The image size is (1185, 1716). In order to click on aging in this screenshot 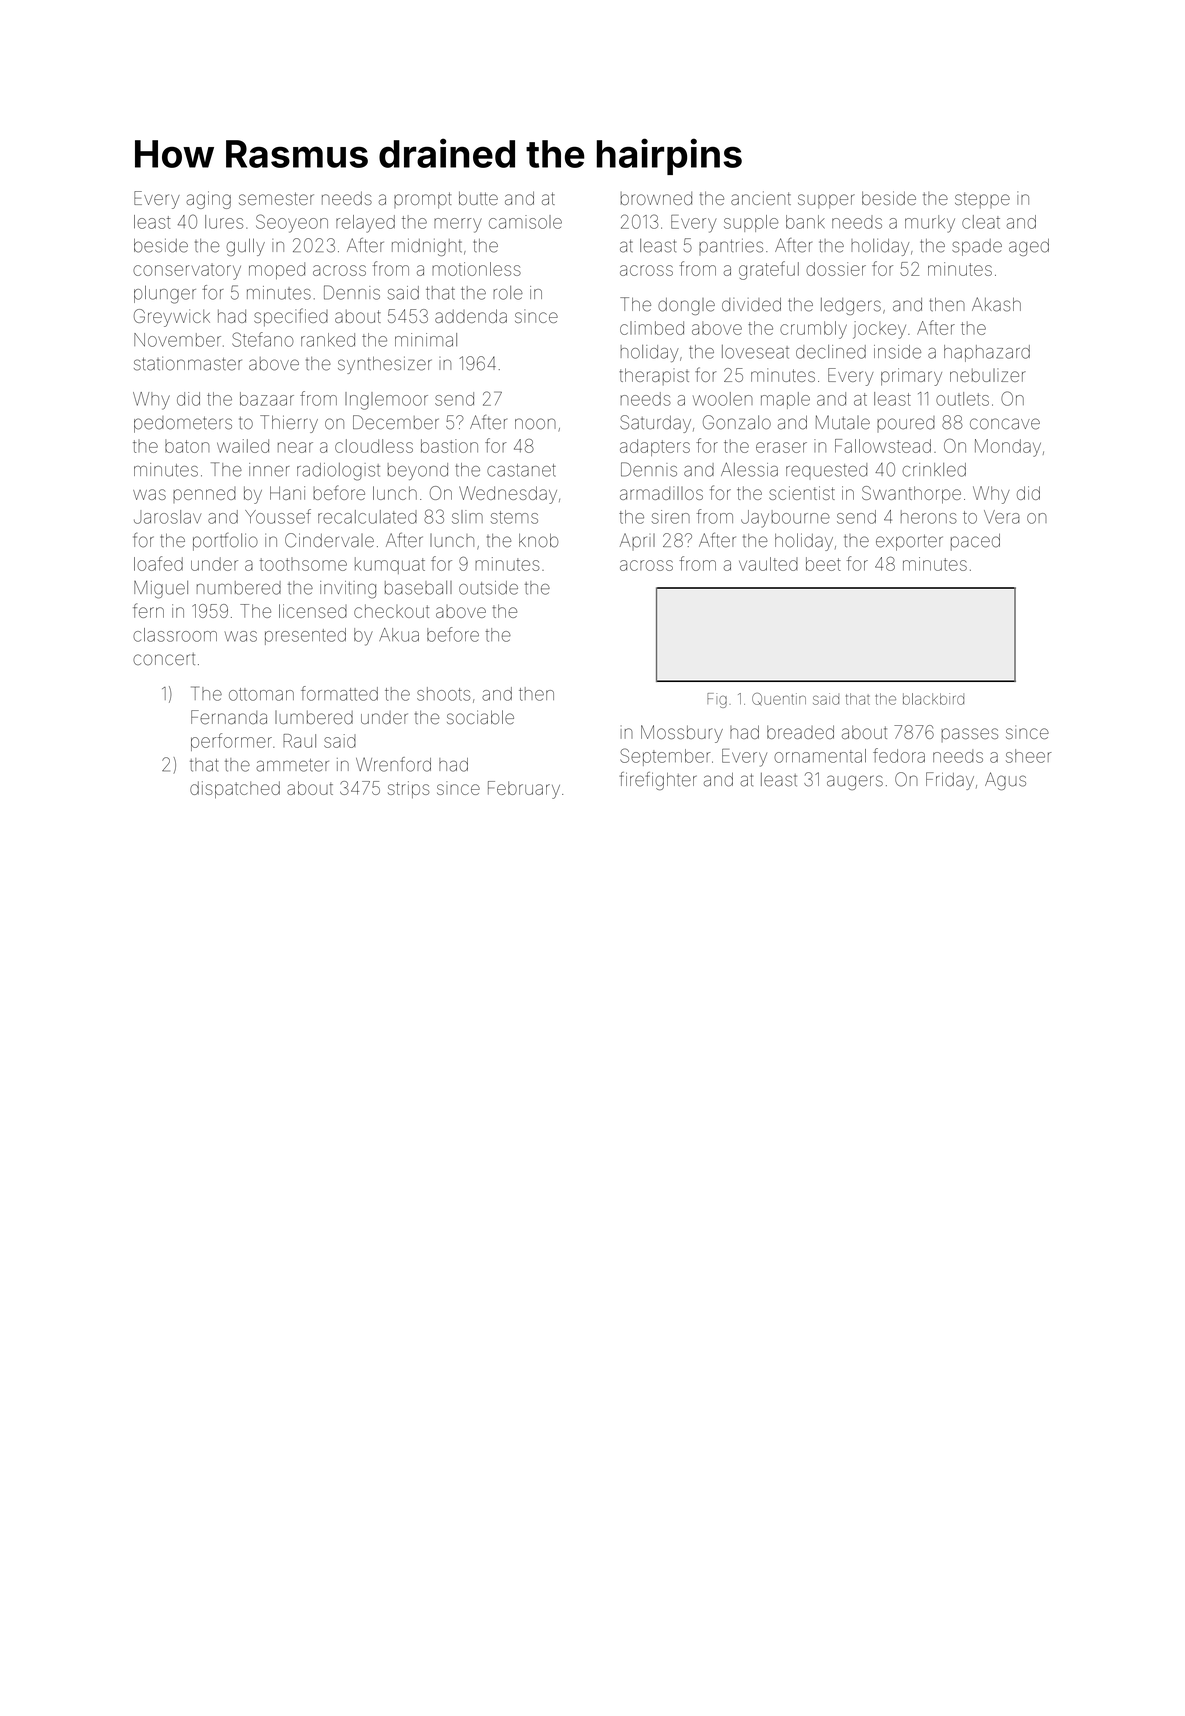, I will do `click(208, 200)`.
